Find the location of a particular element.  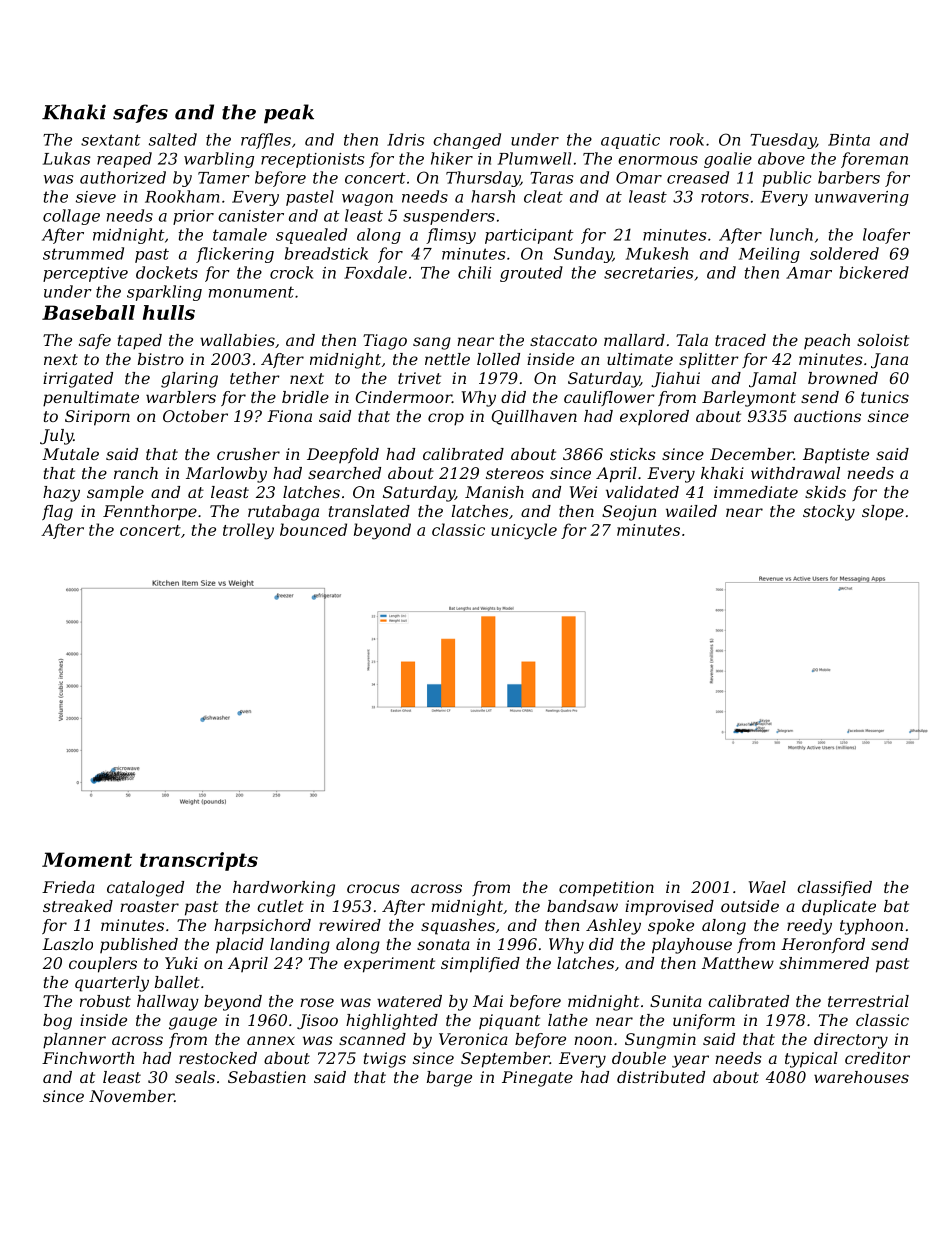

classified is located at coordinates (834, 888).
